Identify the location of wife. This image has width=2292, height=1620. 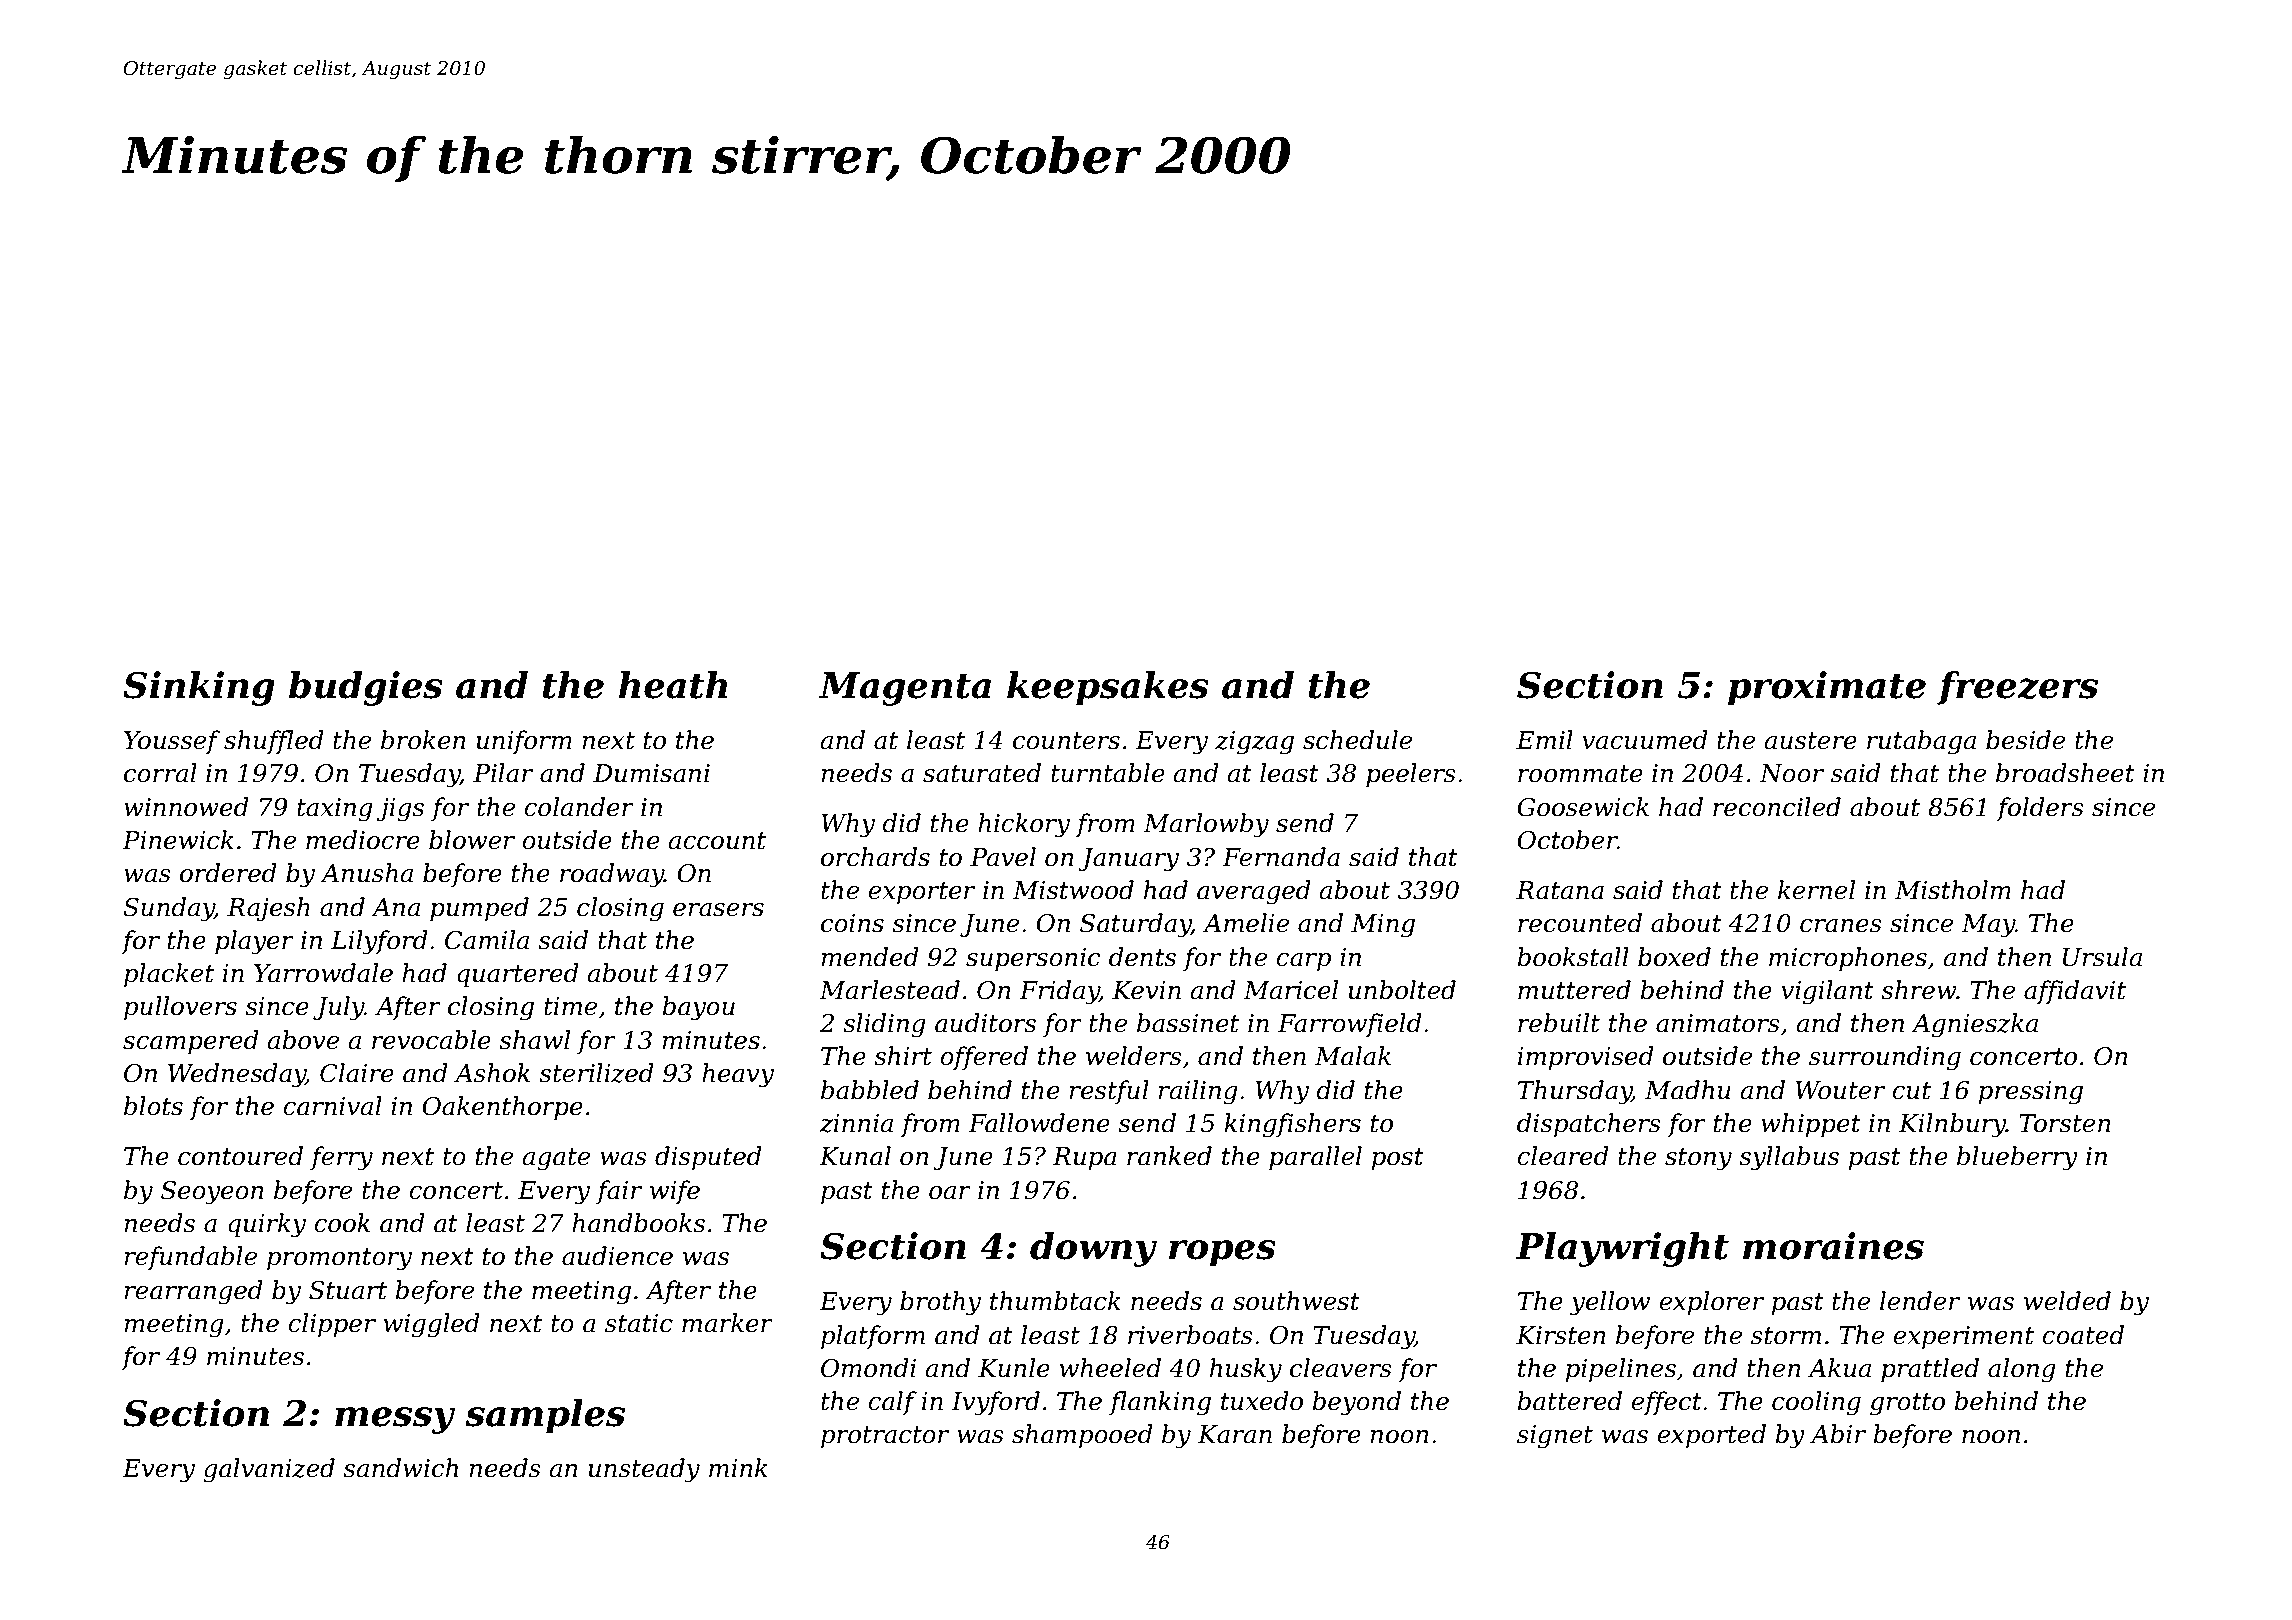
(675, 1192).
